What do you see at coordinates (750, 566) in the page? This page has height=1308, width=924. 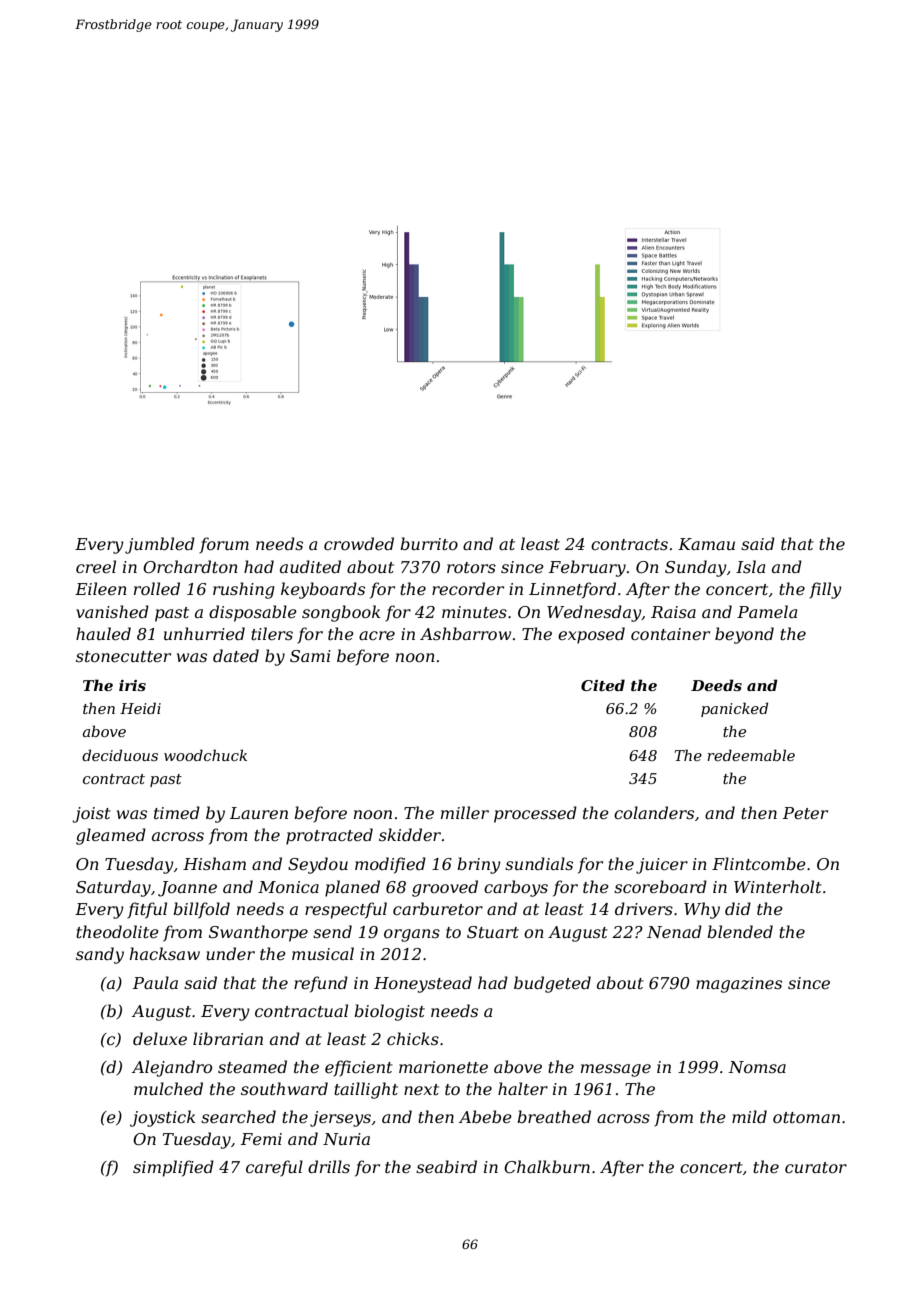 I see `Isla` at bounding box center [750, 566].
